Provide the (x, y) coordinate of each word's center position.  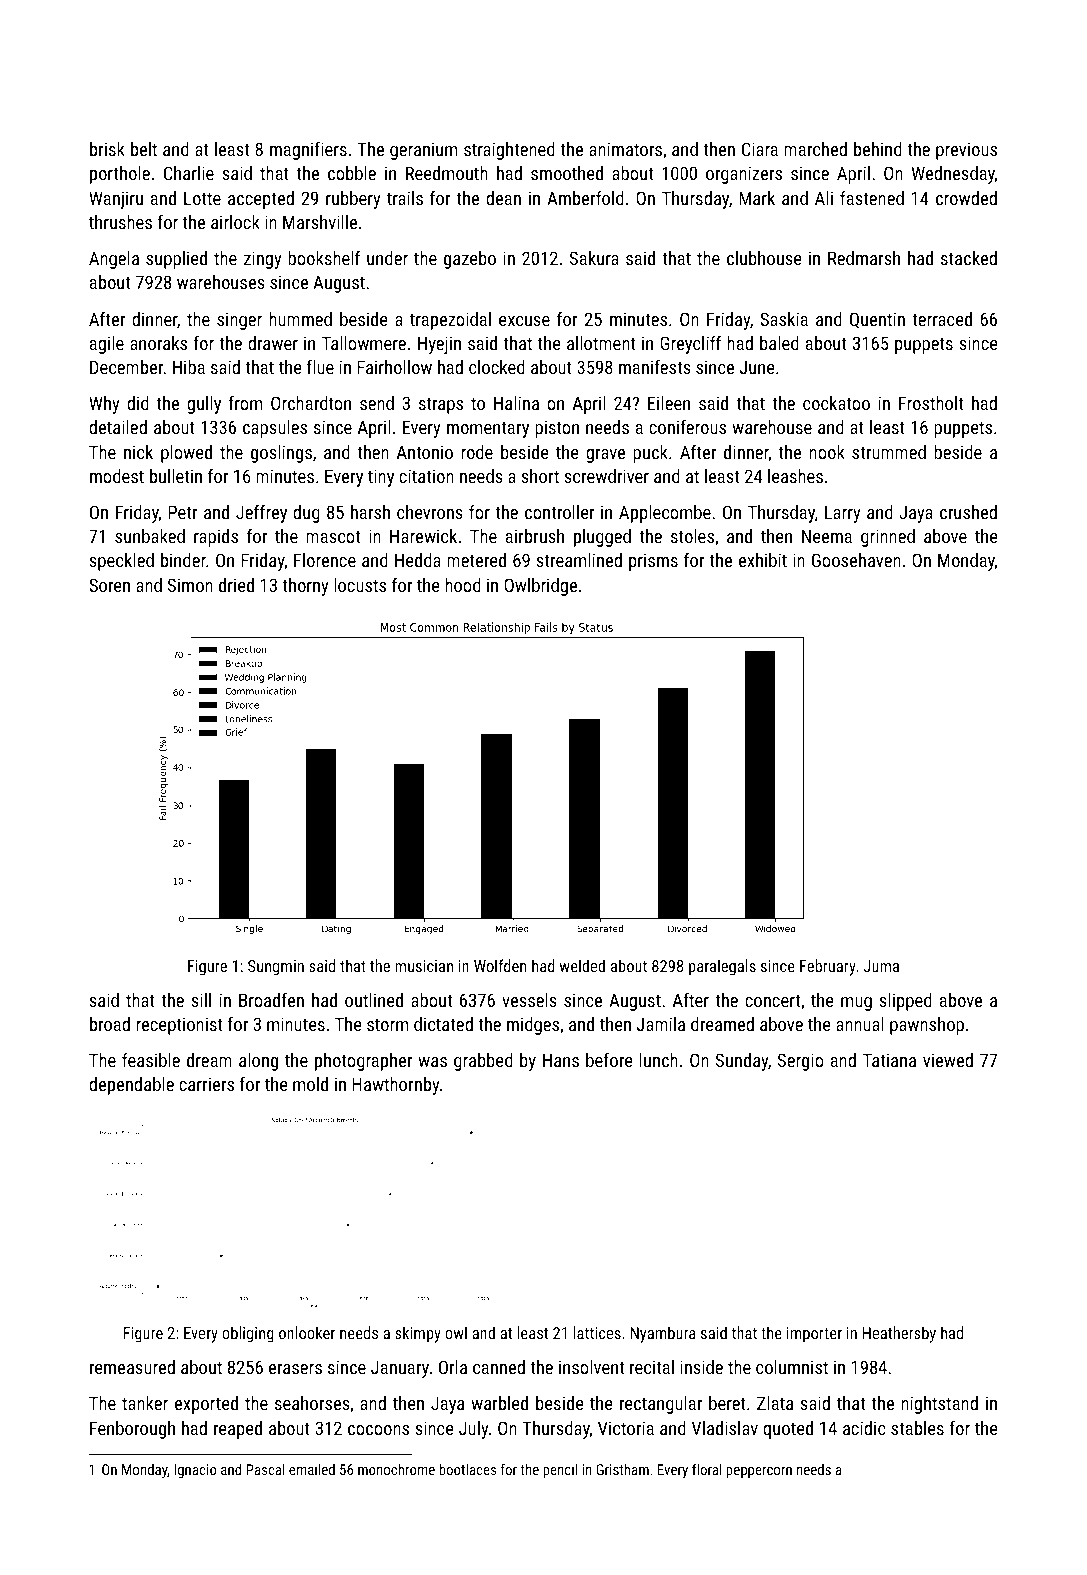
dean (503, 198)
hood (463, 585)
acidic (864, 1428)
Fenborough (132, 1430)
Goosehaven (856, 560)
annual (860, 1024)
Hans (561, 1060)
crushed (968, 512)
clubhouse (764, 258)
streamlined (579, 560)
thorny (305, 587)
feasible (151, 1060)
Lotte (202, 198)
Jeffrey (261, 514)
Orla (453, 1367)
